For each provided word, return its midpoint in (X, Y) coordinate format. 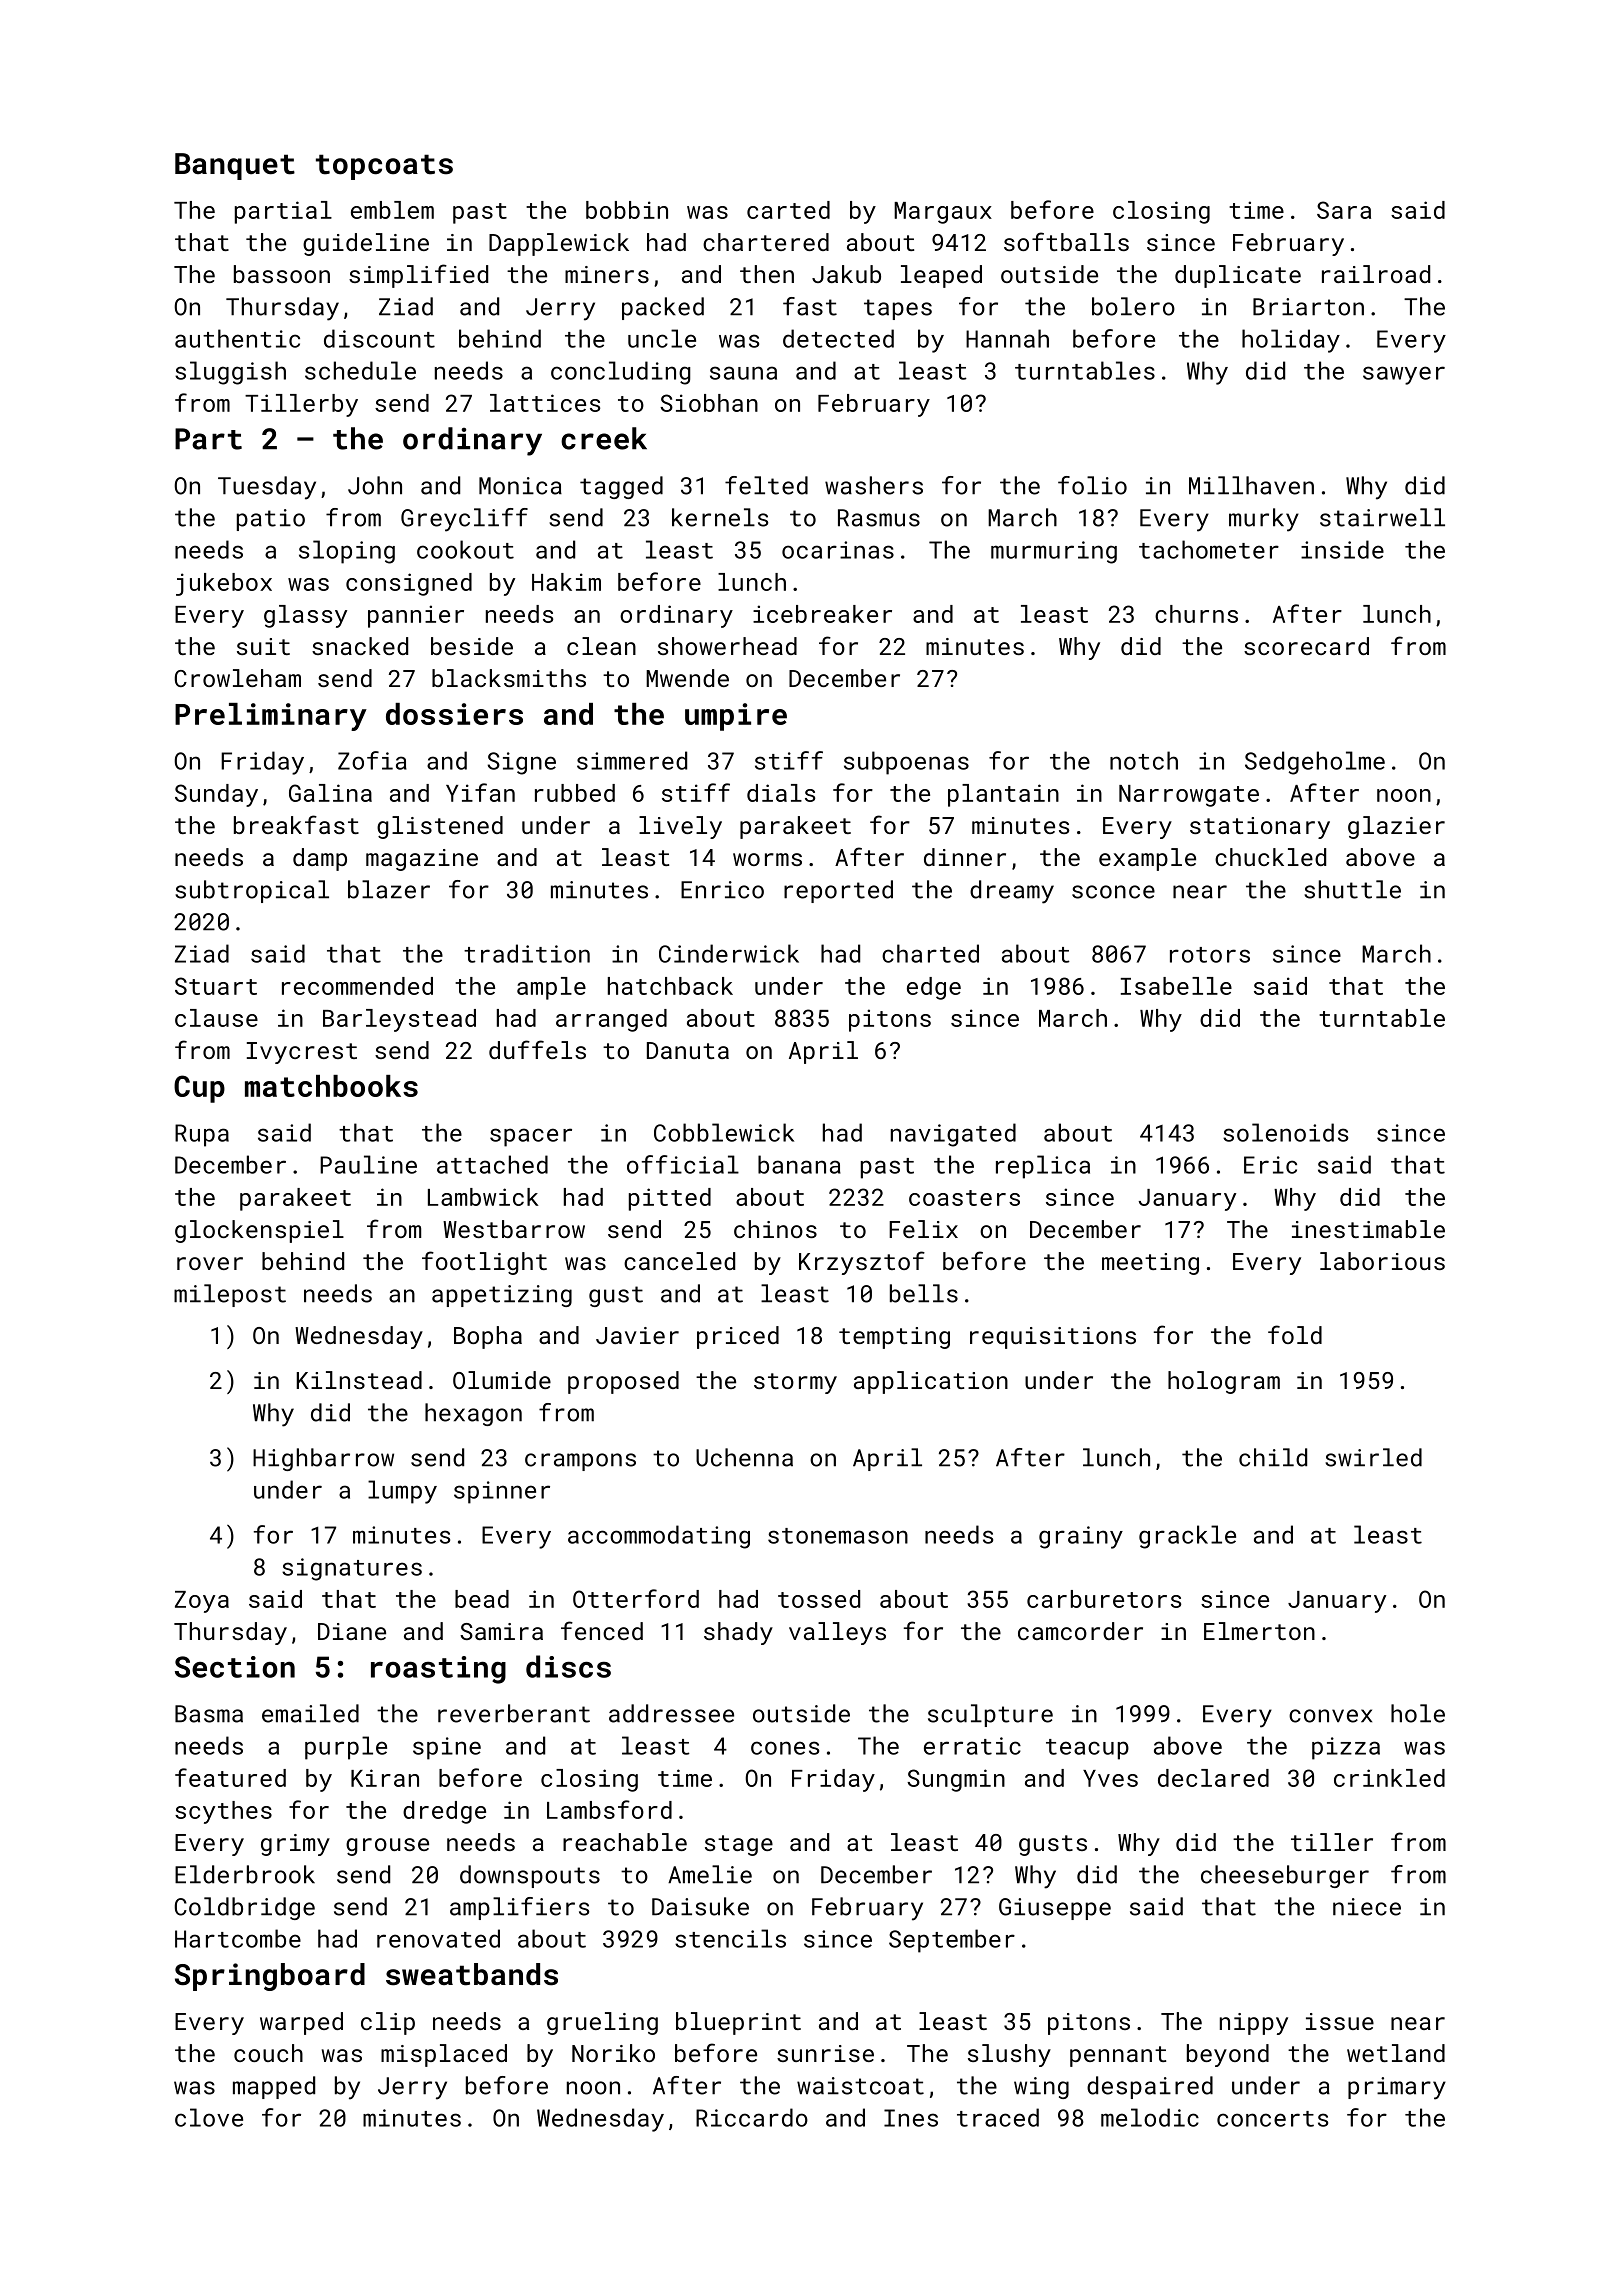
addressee (671, 1713)
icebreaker (822, 614)
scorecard (1306, 646)
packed (663, 308)
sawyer (1404, 375)
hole (1418, 1713)
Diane (352, 1631)
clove (209, 2117)
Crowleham (238, 678)
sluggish (230, 373)
